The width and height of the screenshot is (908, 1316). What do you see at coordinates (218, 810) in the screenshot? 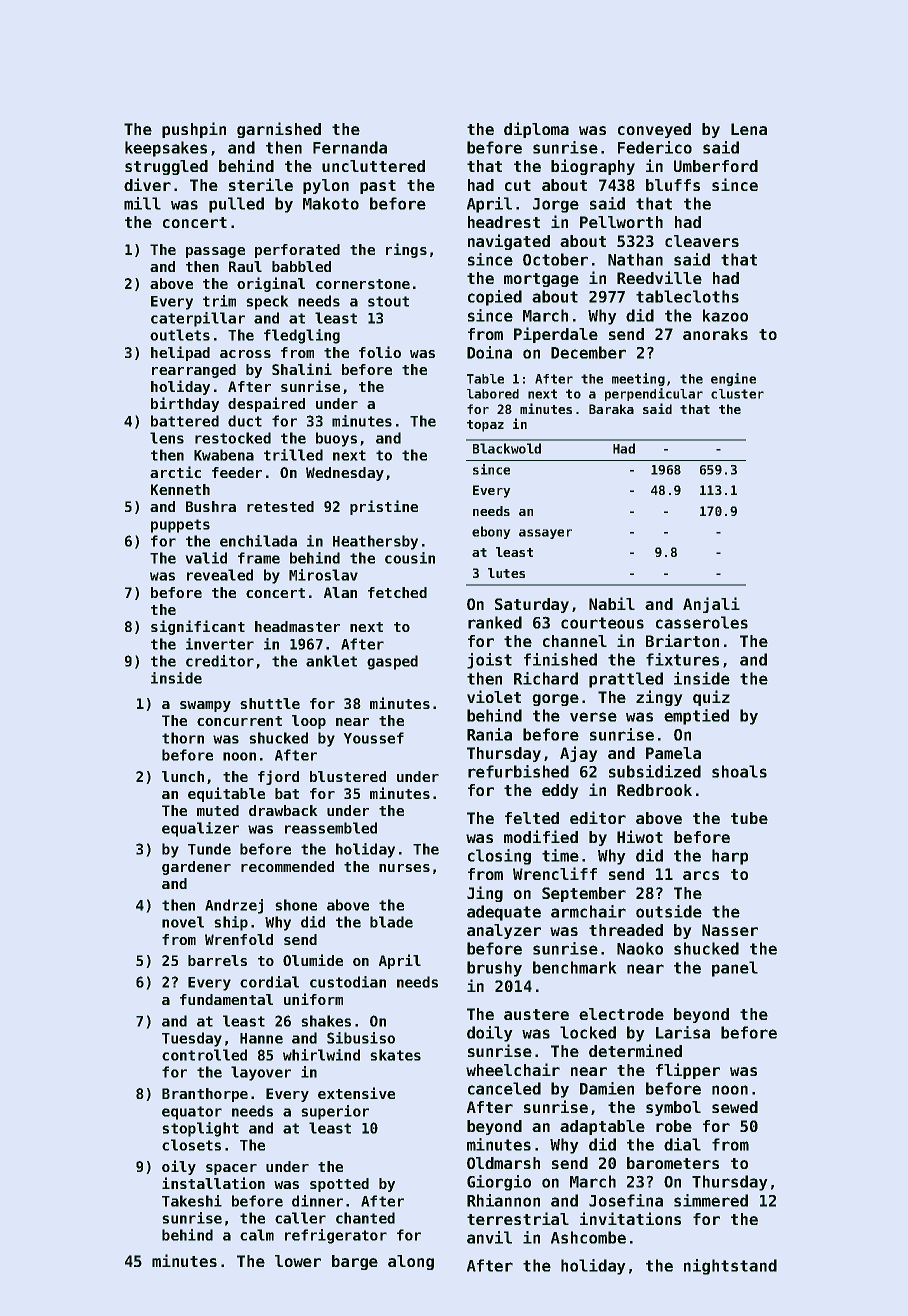
I see `muted` at bounding box center [218, 810].
